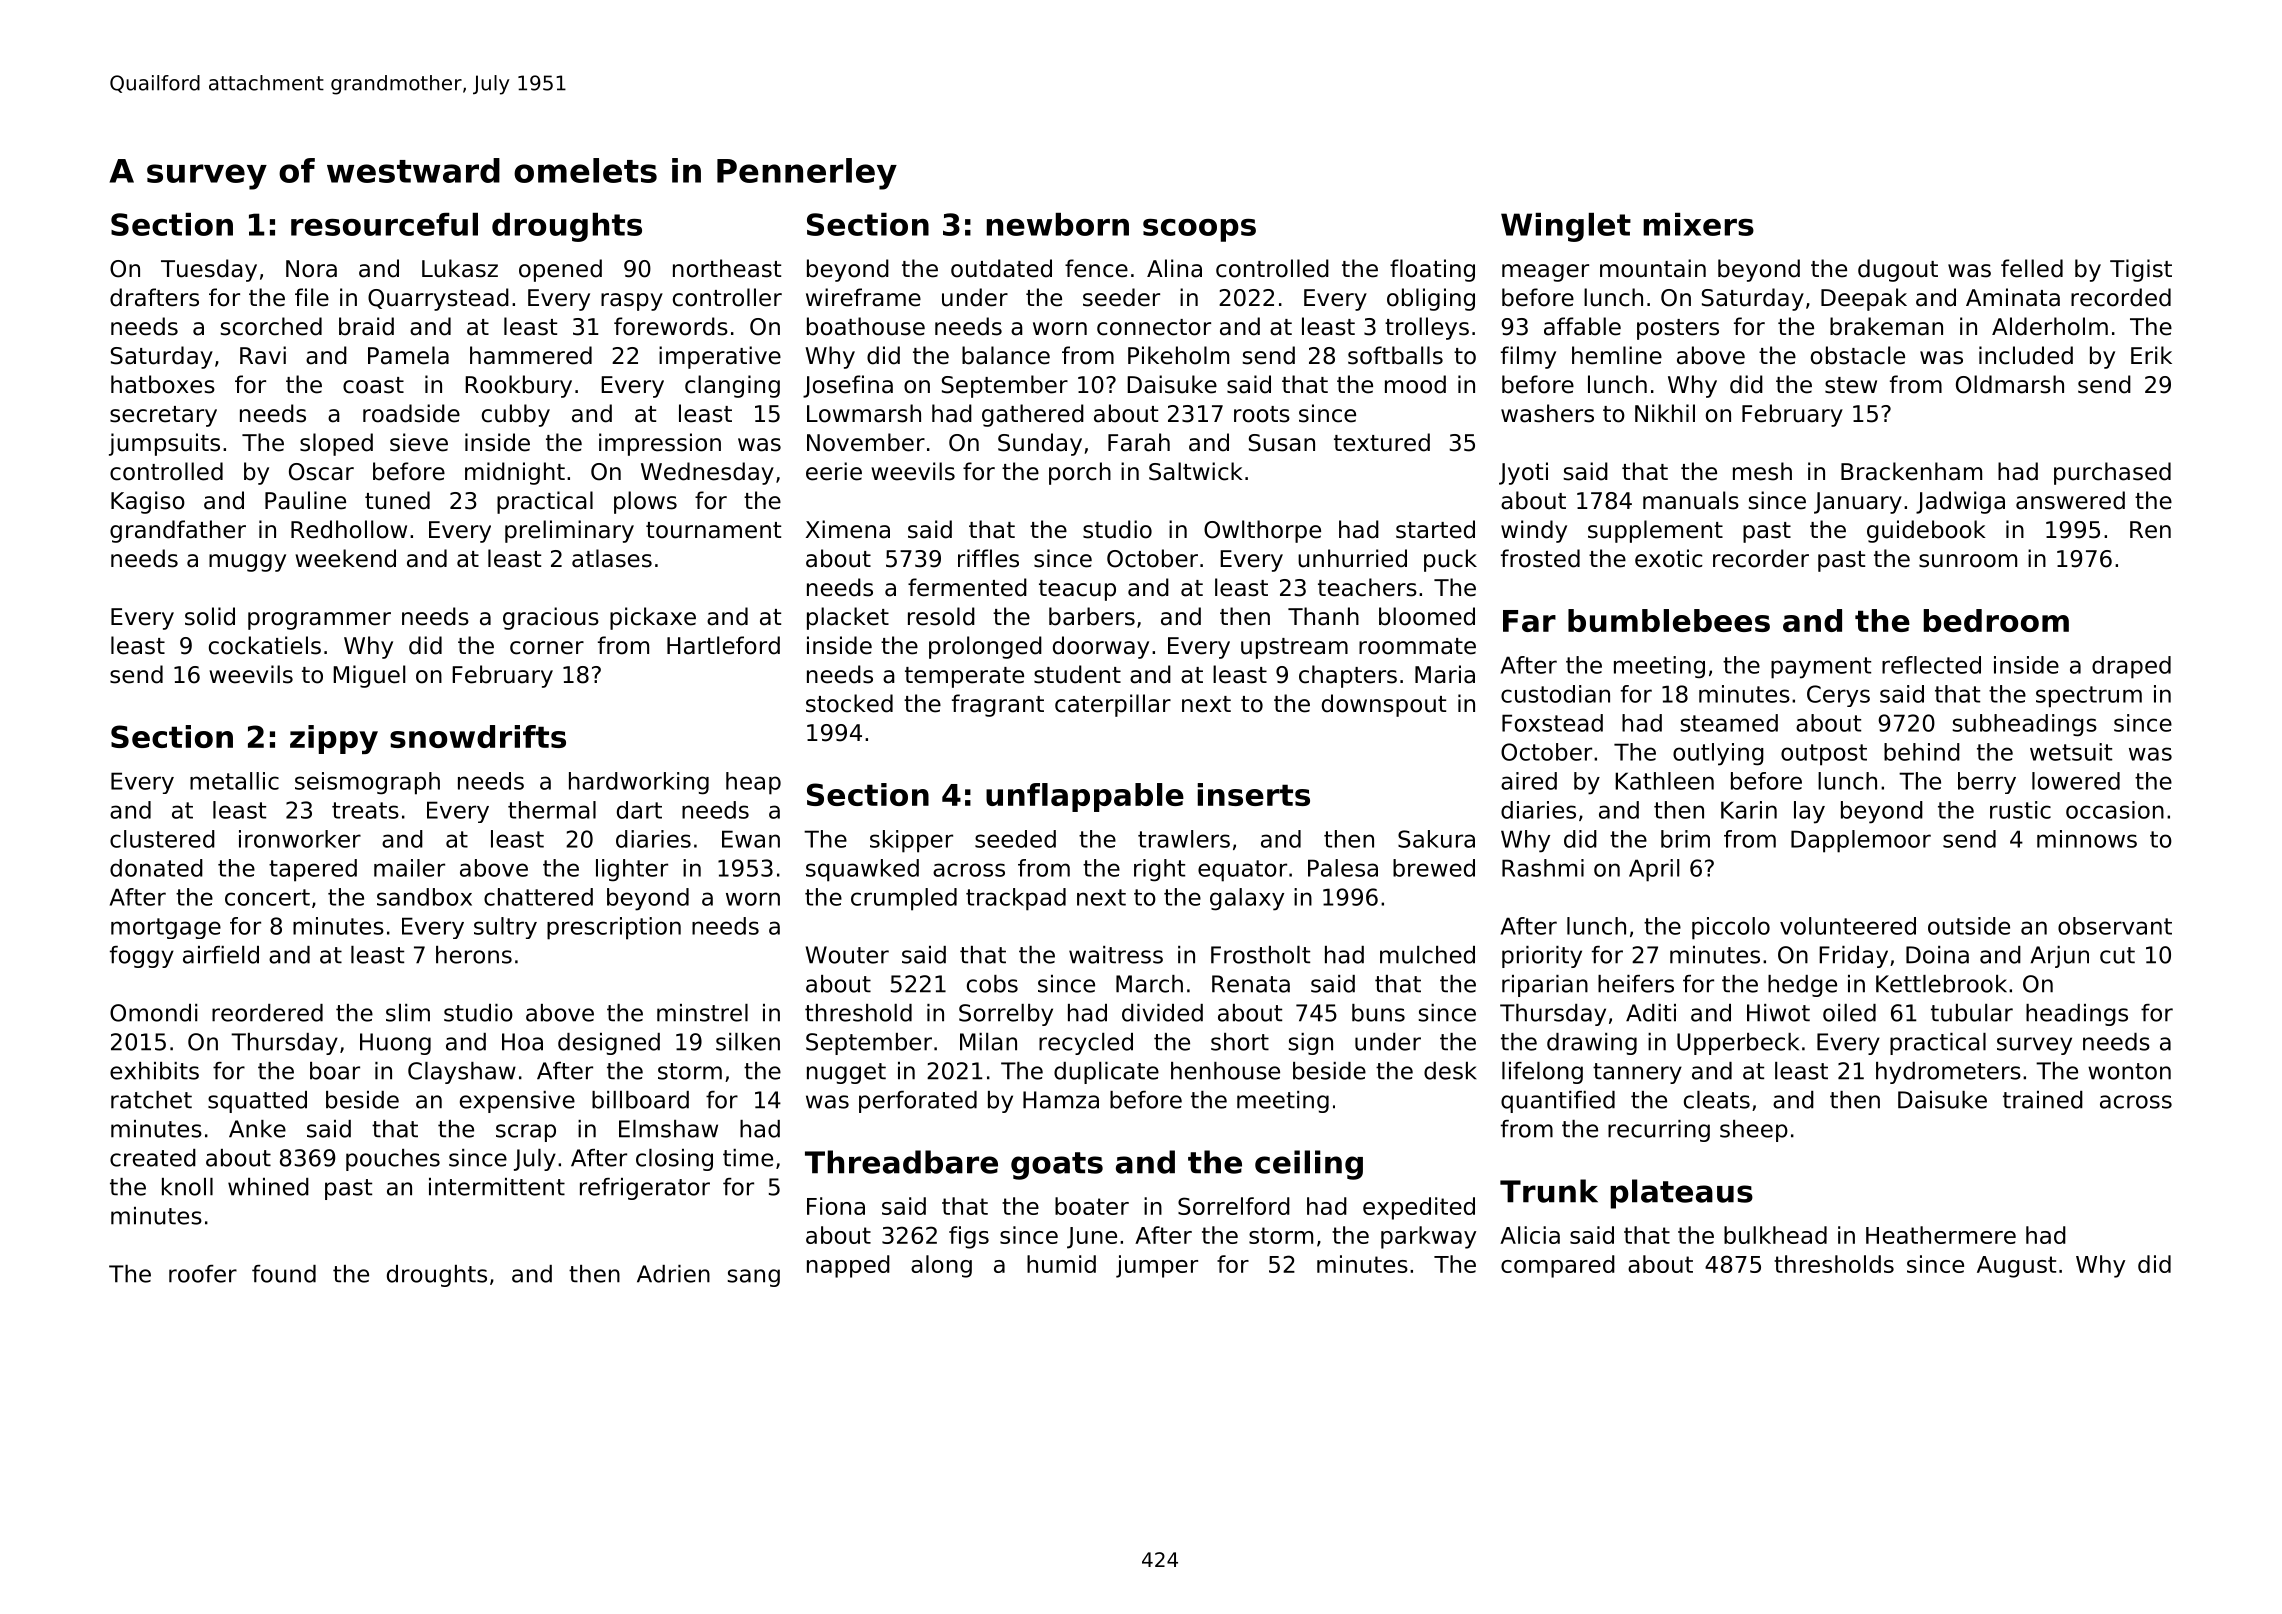 Image resolution: width=2282 pixels, height=1614 pixels. What do you see at coordinates (1057, 1166) in the document?
I see `goats` at bounding box center [1057, 1166].
